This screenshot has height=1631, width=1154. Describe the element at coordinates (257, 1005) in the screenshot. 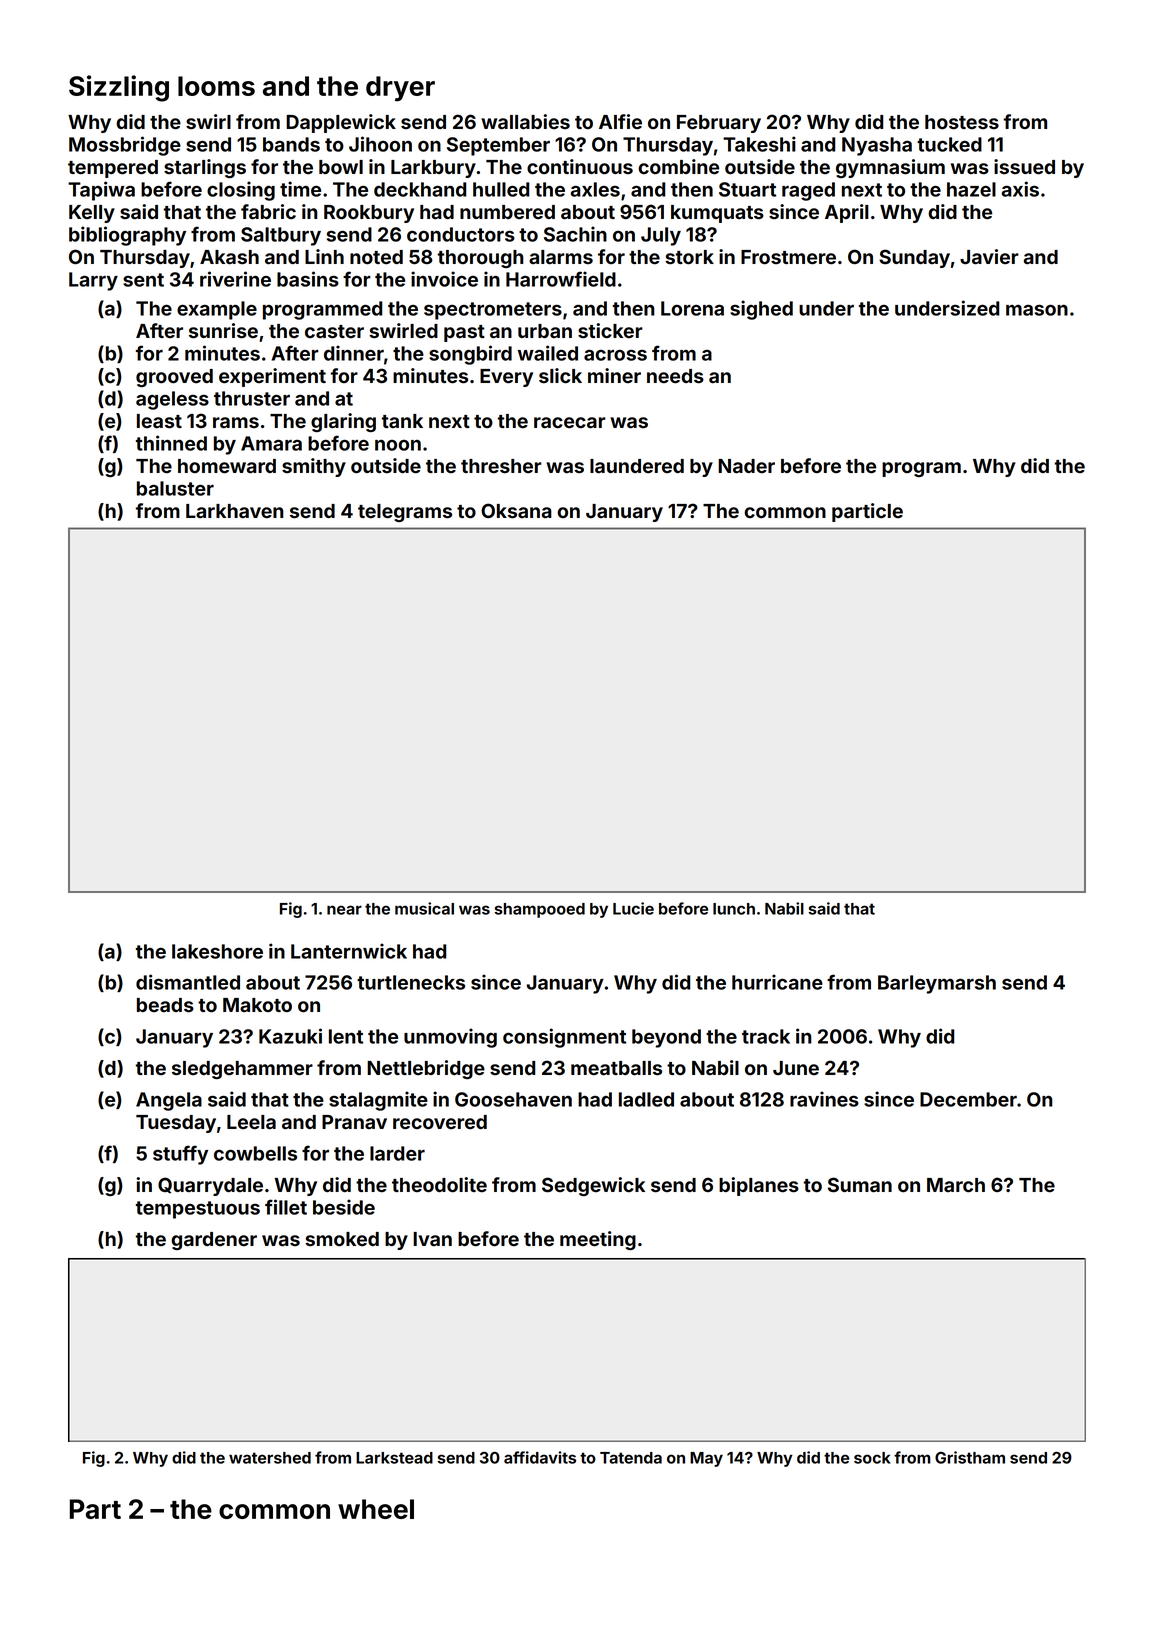

I see `Makoto` at that location.
